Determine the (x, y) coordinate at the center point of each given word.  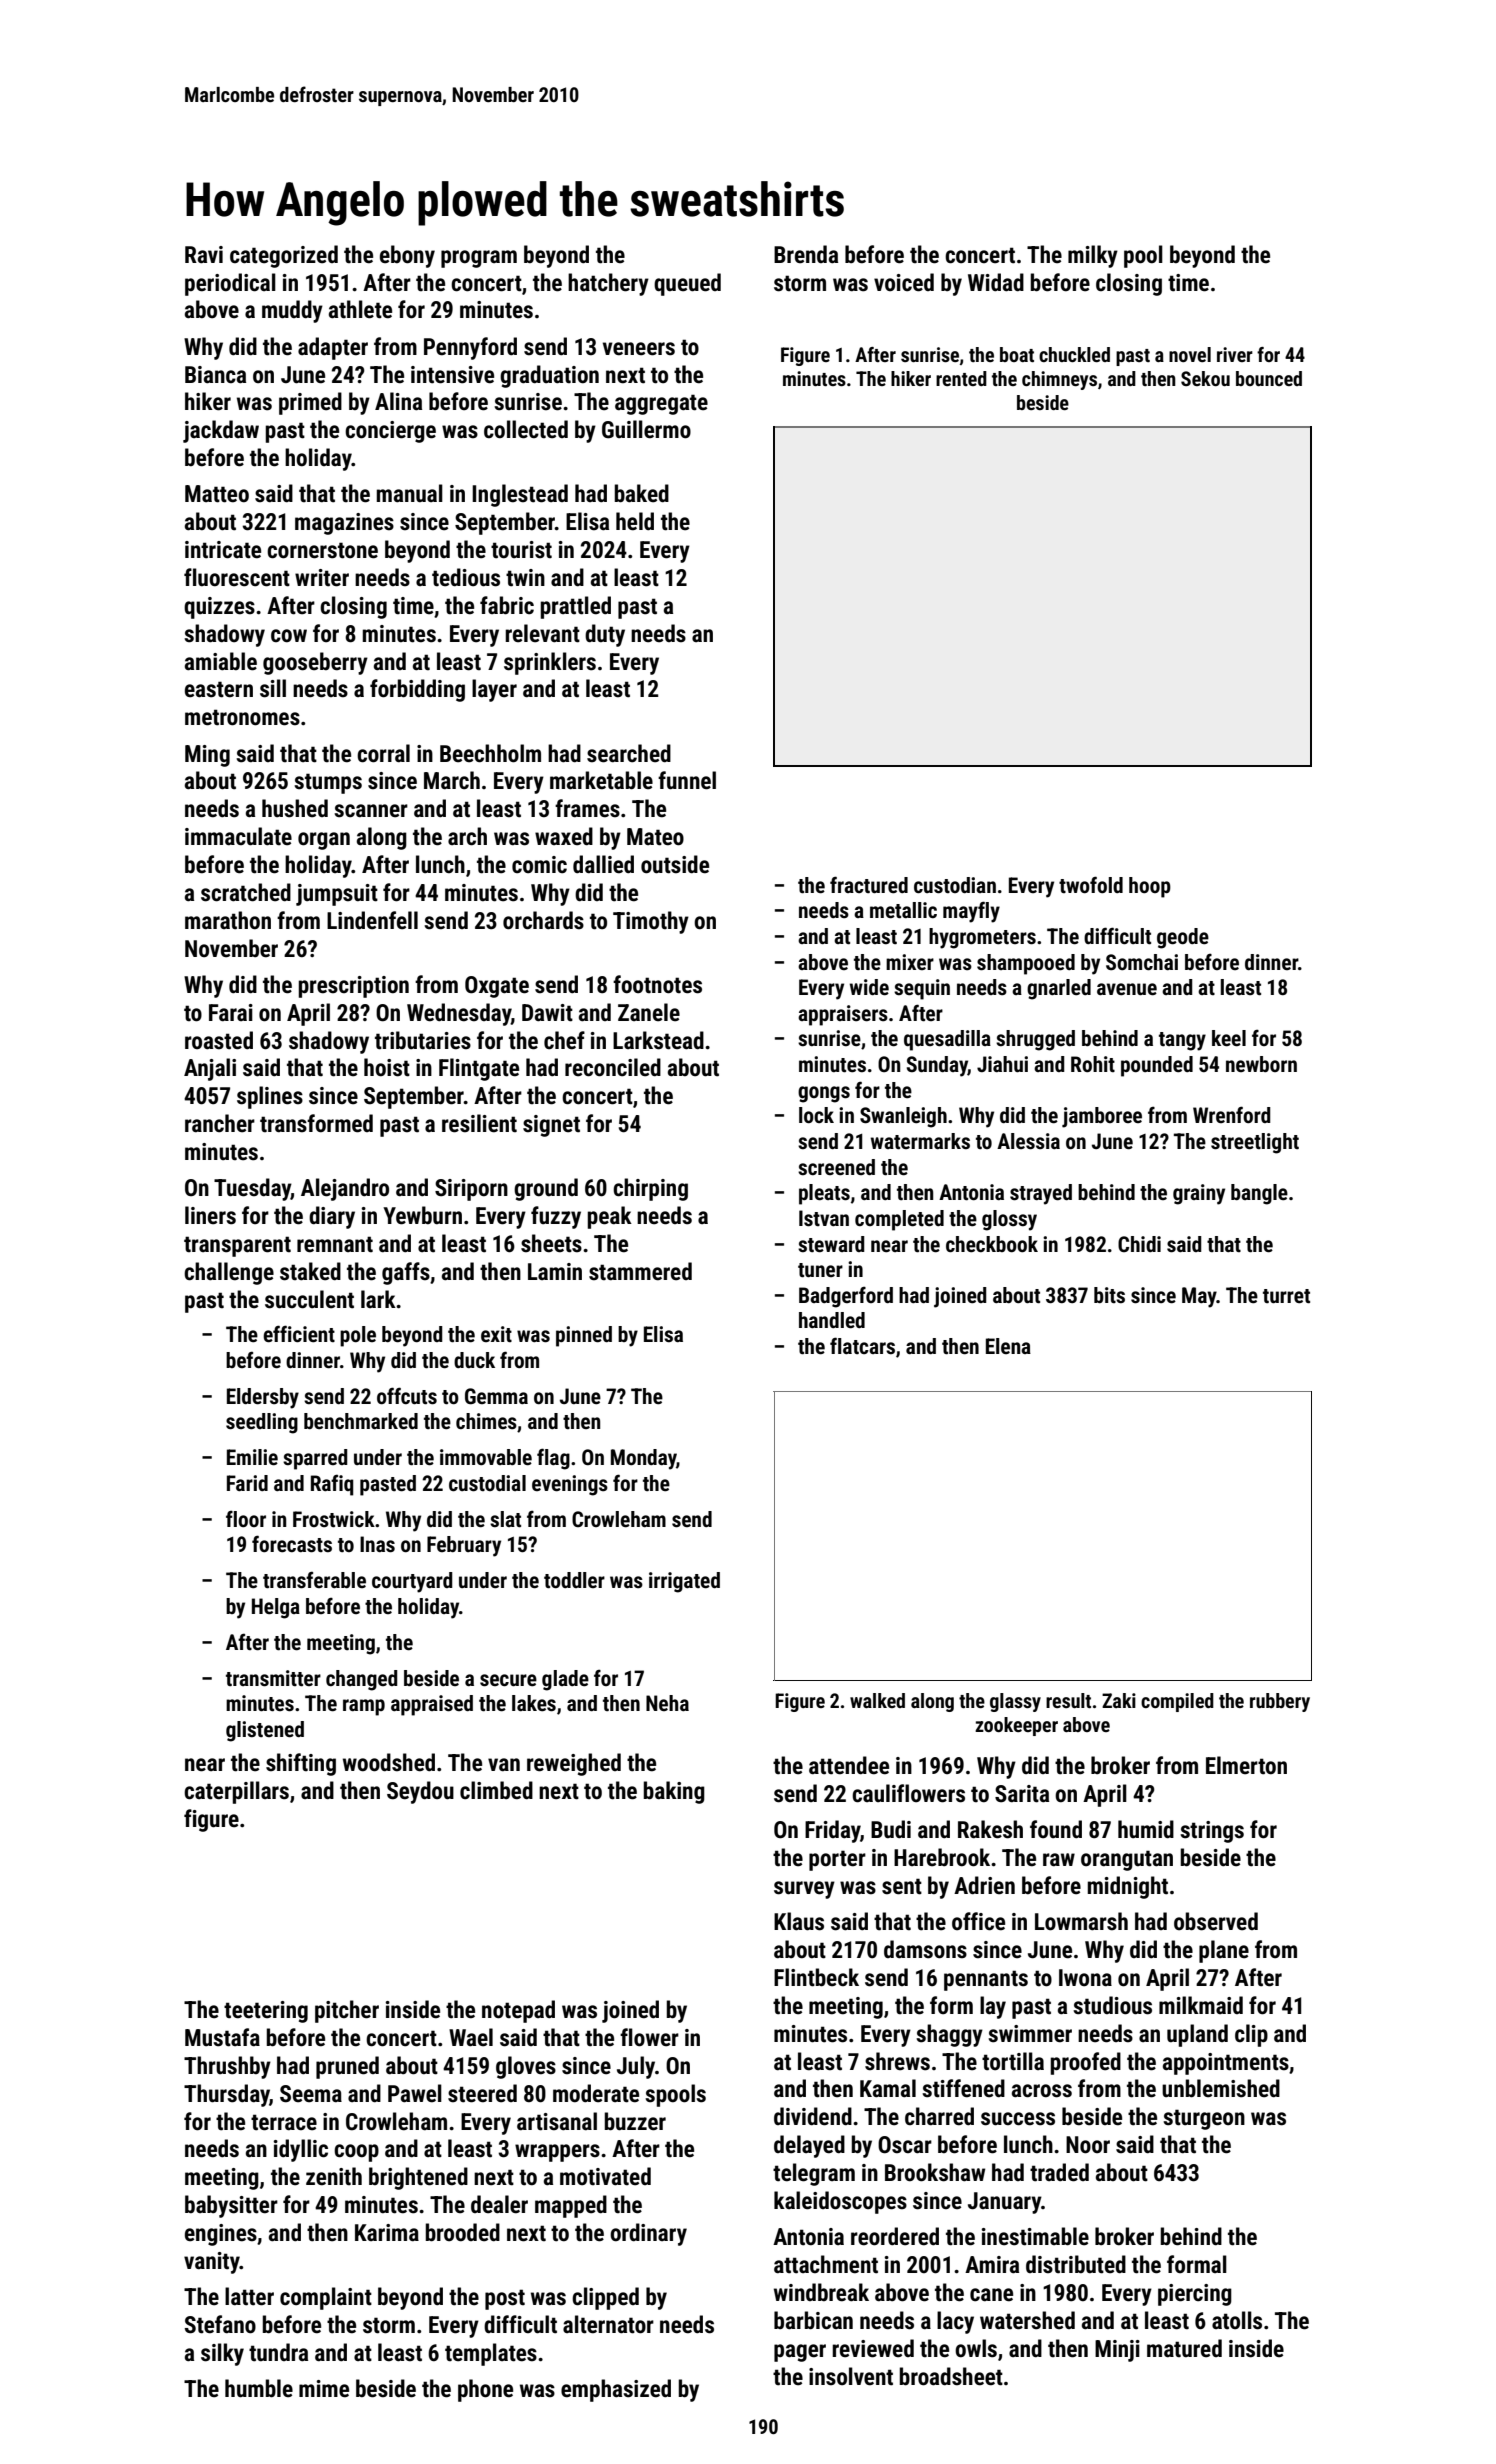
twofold (1091, 884)
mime (324, 2389)
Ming (207, 756)
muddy (292, 311)
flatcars (862, 1346)
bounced (1269, 378)
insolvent (851, 2376)
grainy (1199, 1194)
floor (246, 1518)
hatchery (608, 284)
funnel (687, 780)
